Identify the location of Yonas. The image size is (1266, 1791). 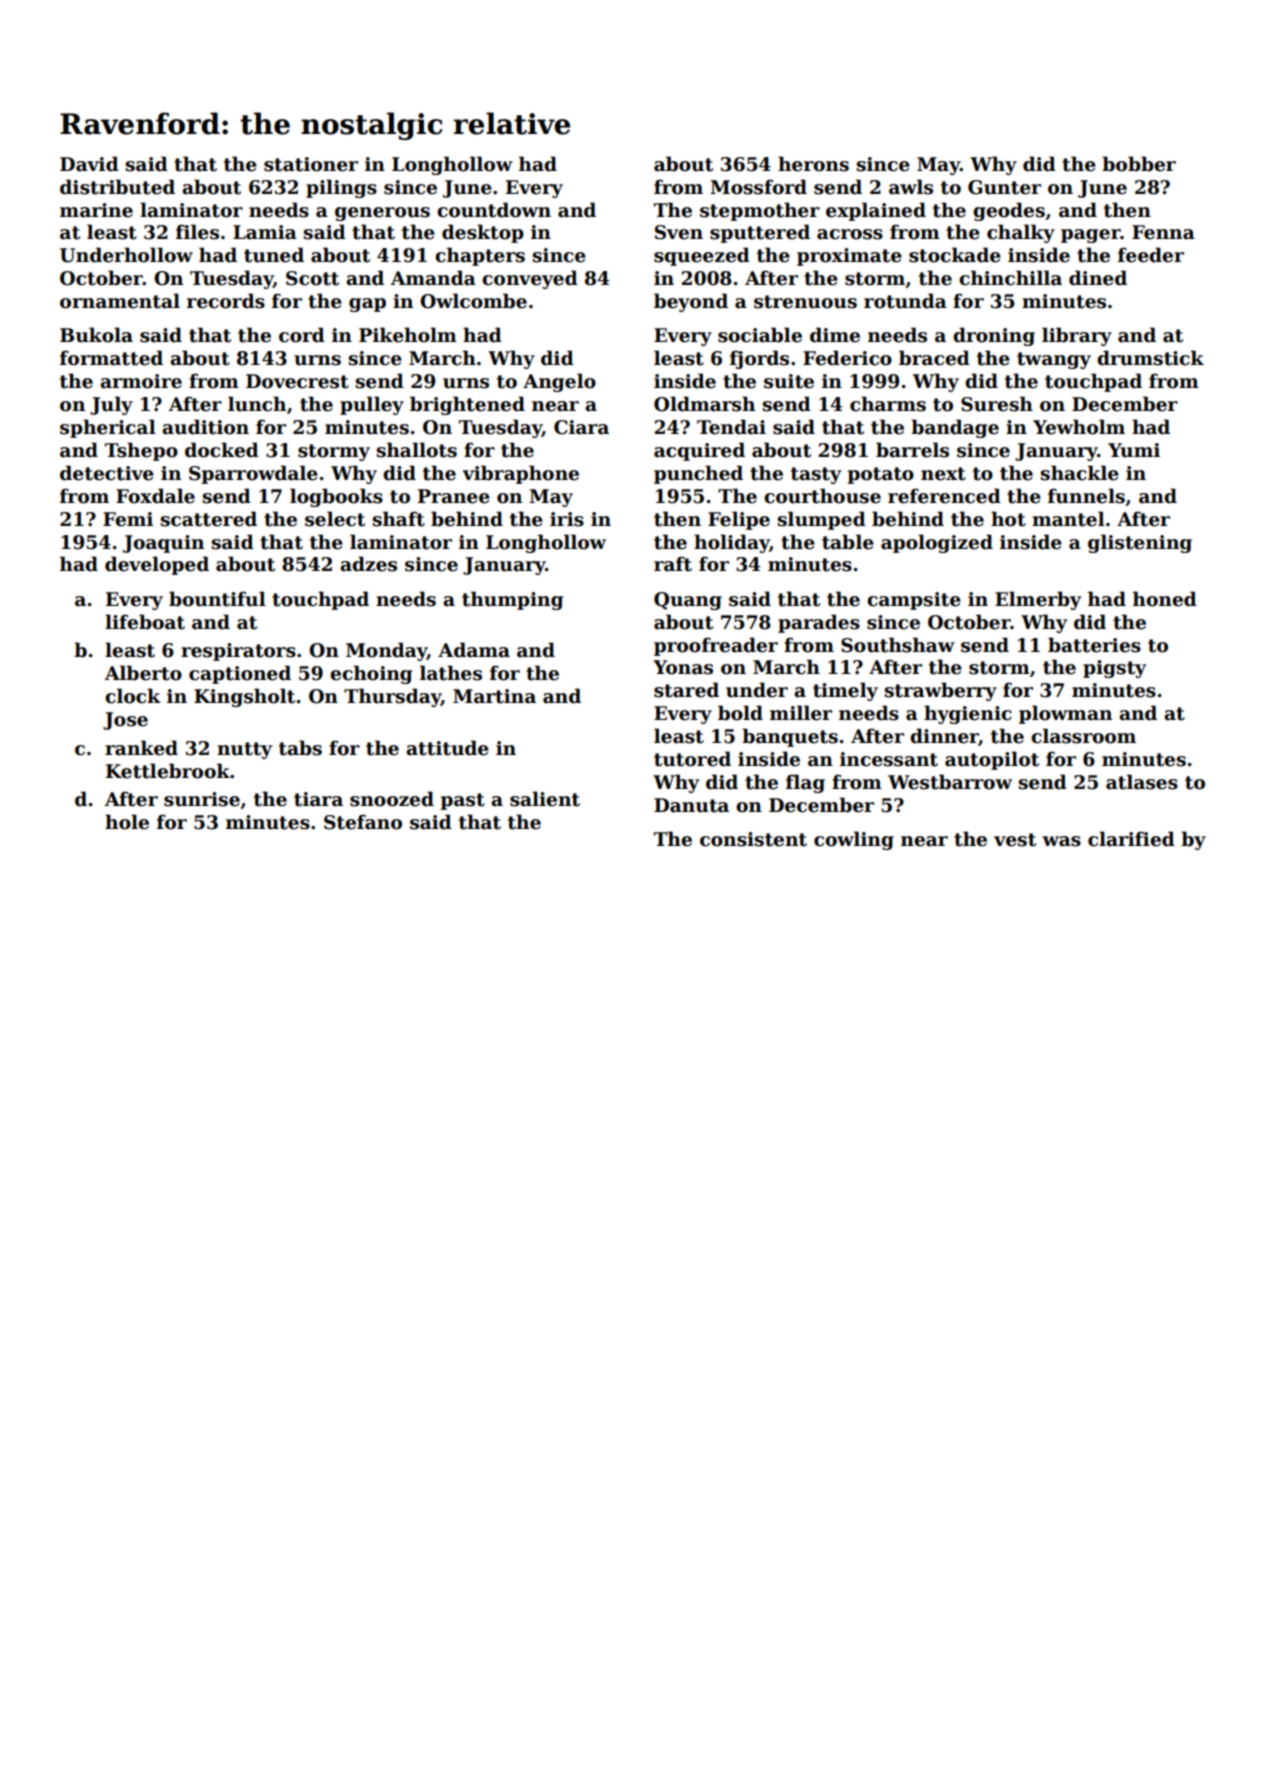
(683, 667).
